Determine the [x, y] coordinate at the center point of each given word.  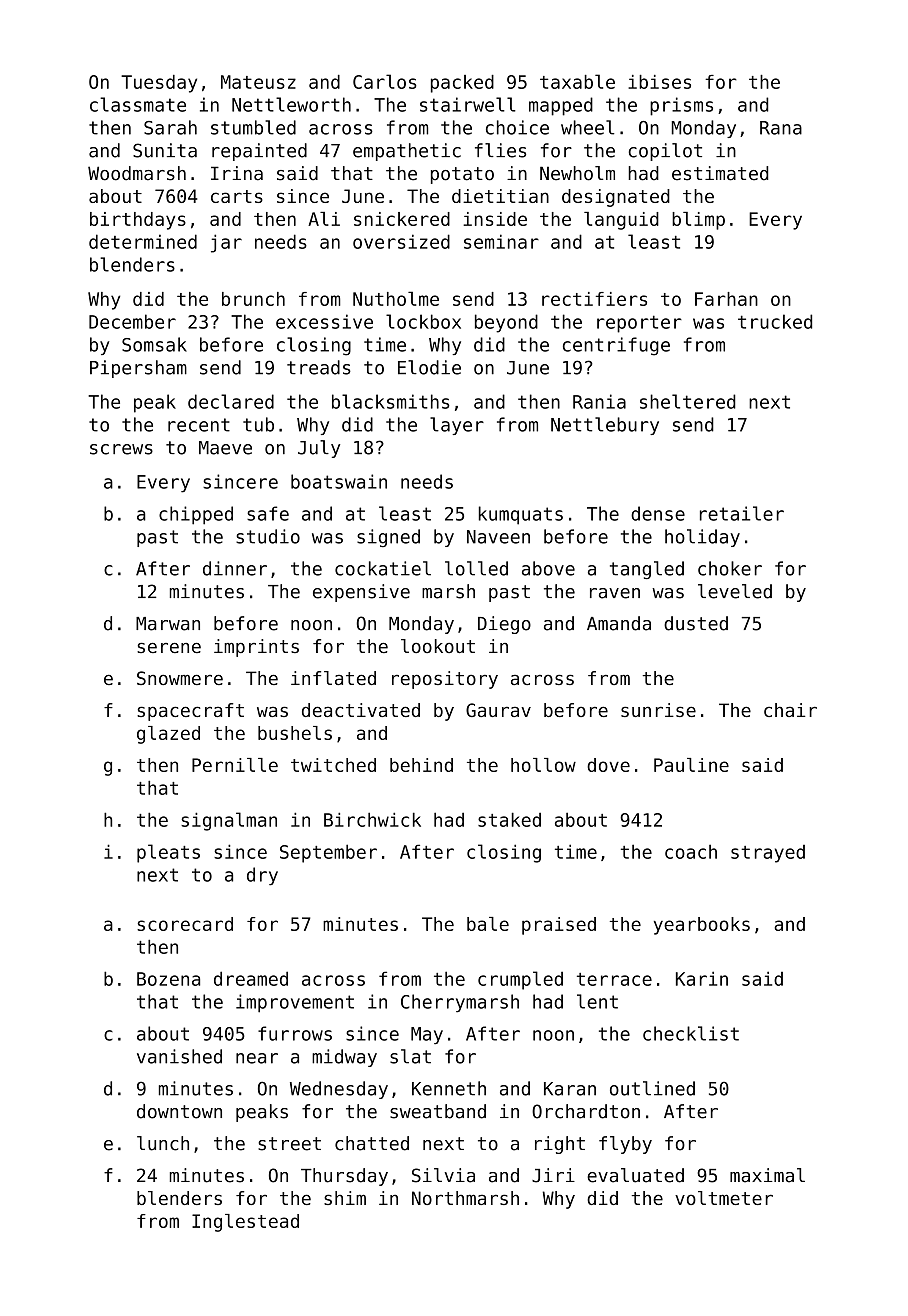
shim [345, 1198]
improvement [295, 1003]
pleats [168, 853]
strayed [768, 854]
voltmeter [724, 1198]
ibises [659, 82]
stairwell [468, 104]
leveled [735, 591]
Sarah [170, 127]
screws [121, 449]
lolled [476, 568]
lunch [163, 1143]
